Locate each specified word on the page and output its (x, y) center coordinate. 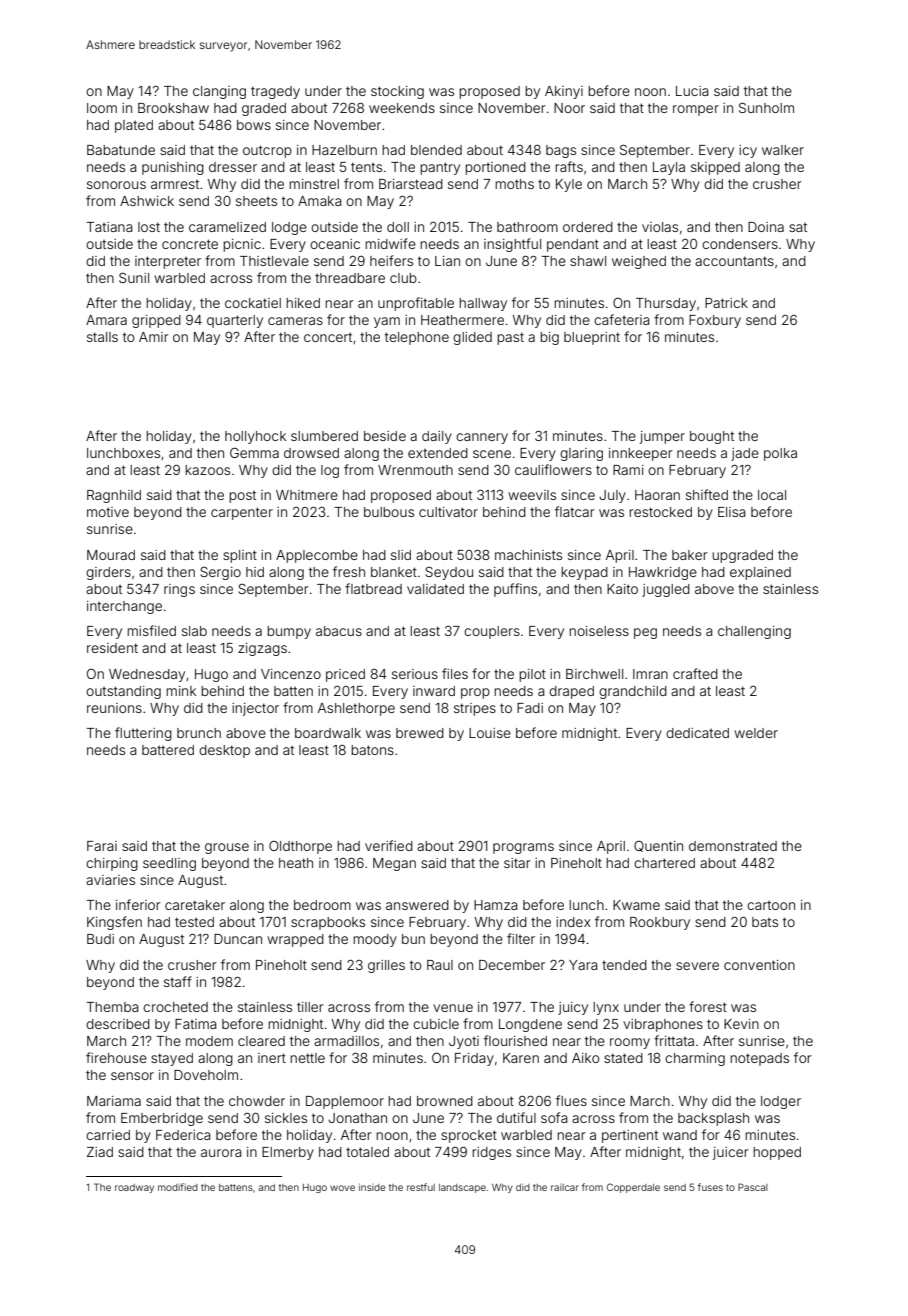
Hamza (496, 905)
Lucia (692, 91)
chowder (257, 1101)
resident (112, 648)
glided (472, 338)
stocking (397, 92)
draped (571, 692)
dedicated (697, 733)
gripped (156, 321)
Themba (113, 1007)
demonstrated (733, 846)
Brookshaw (173, 108)
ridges (491, 1153)
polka (780, 454)
